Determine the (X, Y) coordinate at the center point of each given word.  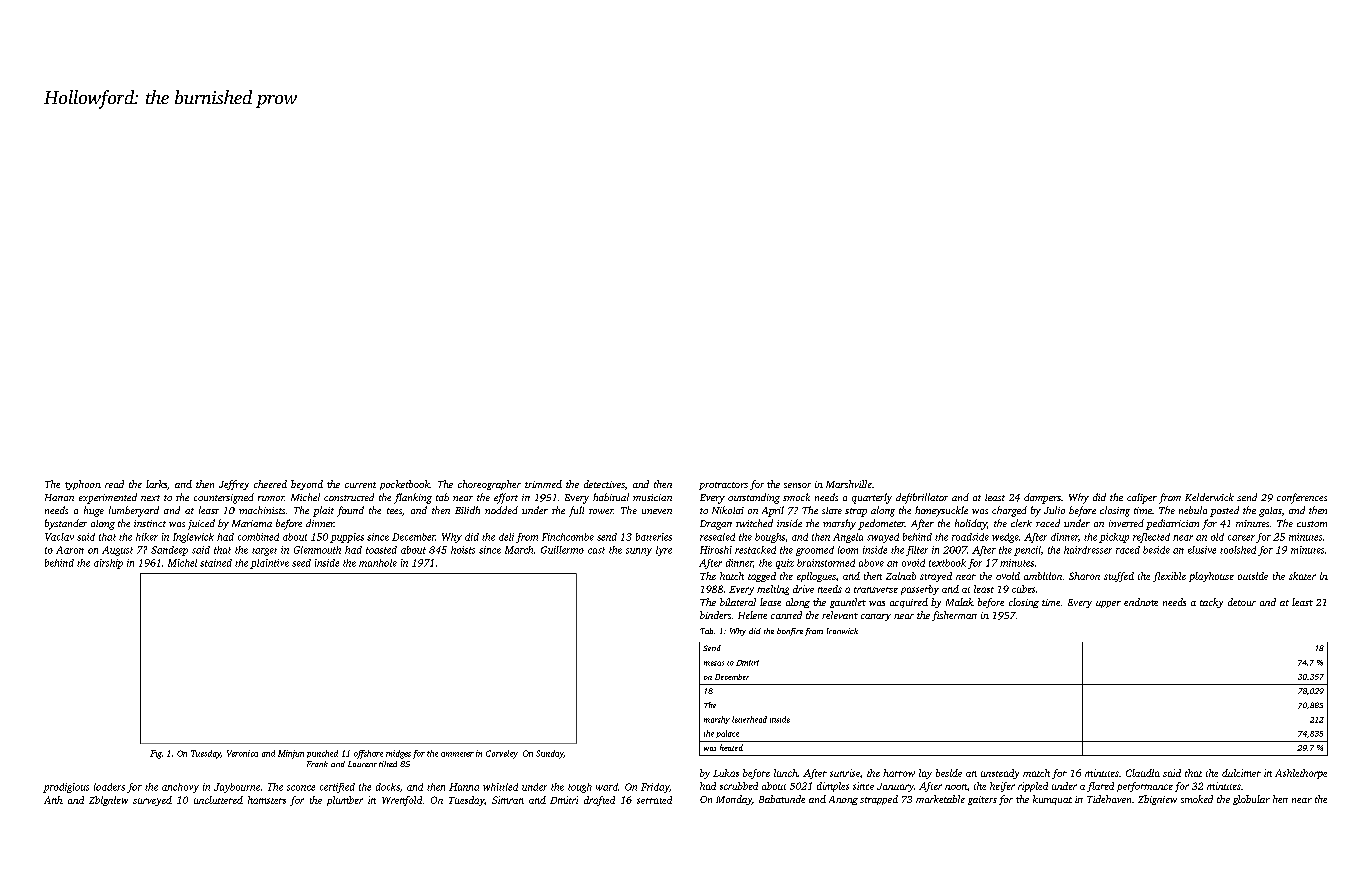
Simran (508, 800)
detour (1242, 602)
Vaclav (59, 537)
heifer (1002, 787)
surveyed (152, 801)
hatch (732, 576)
